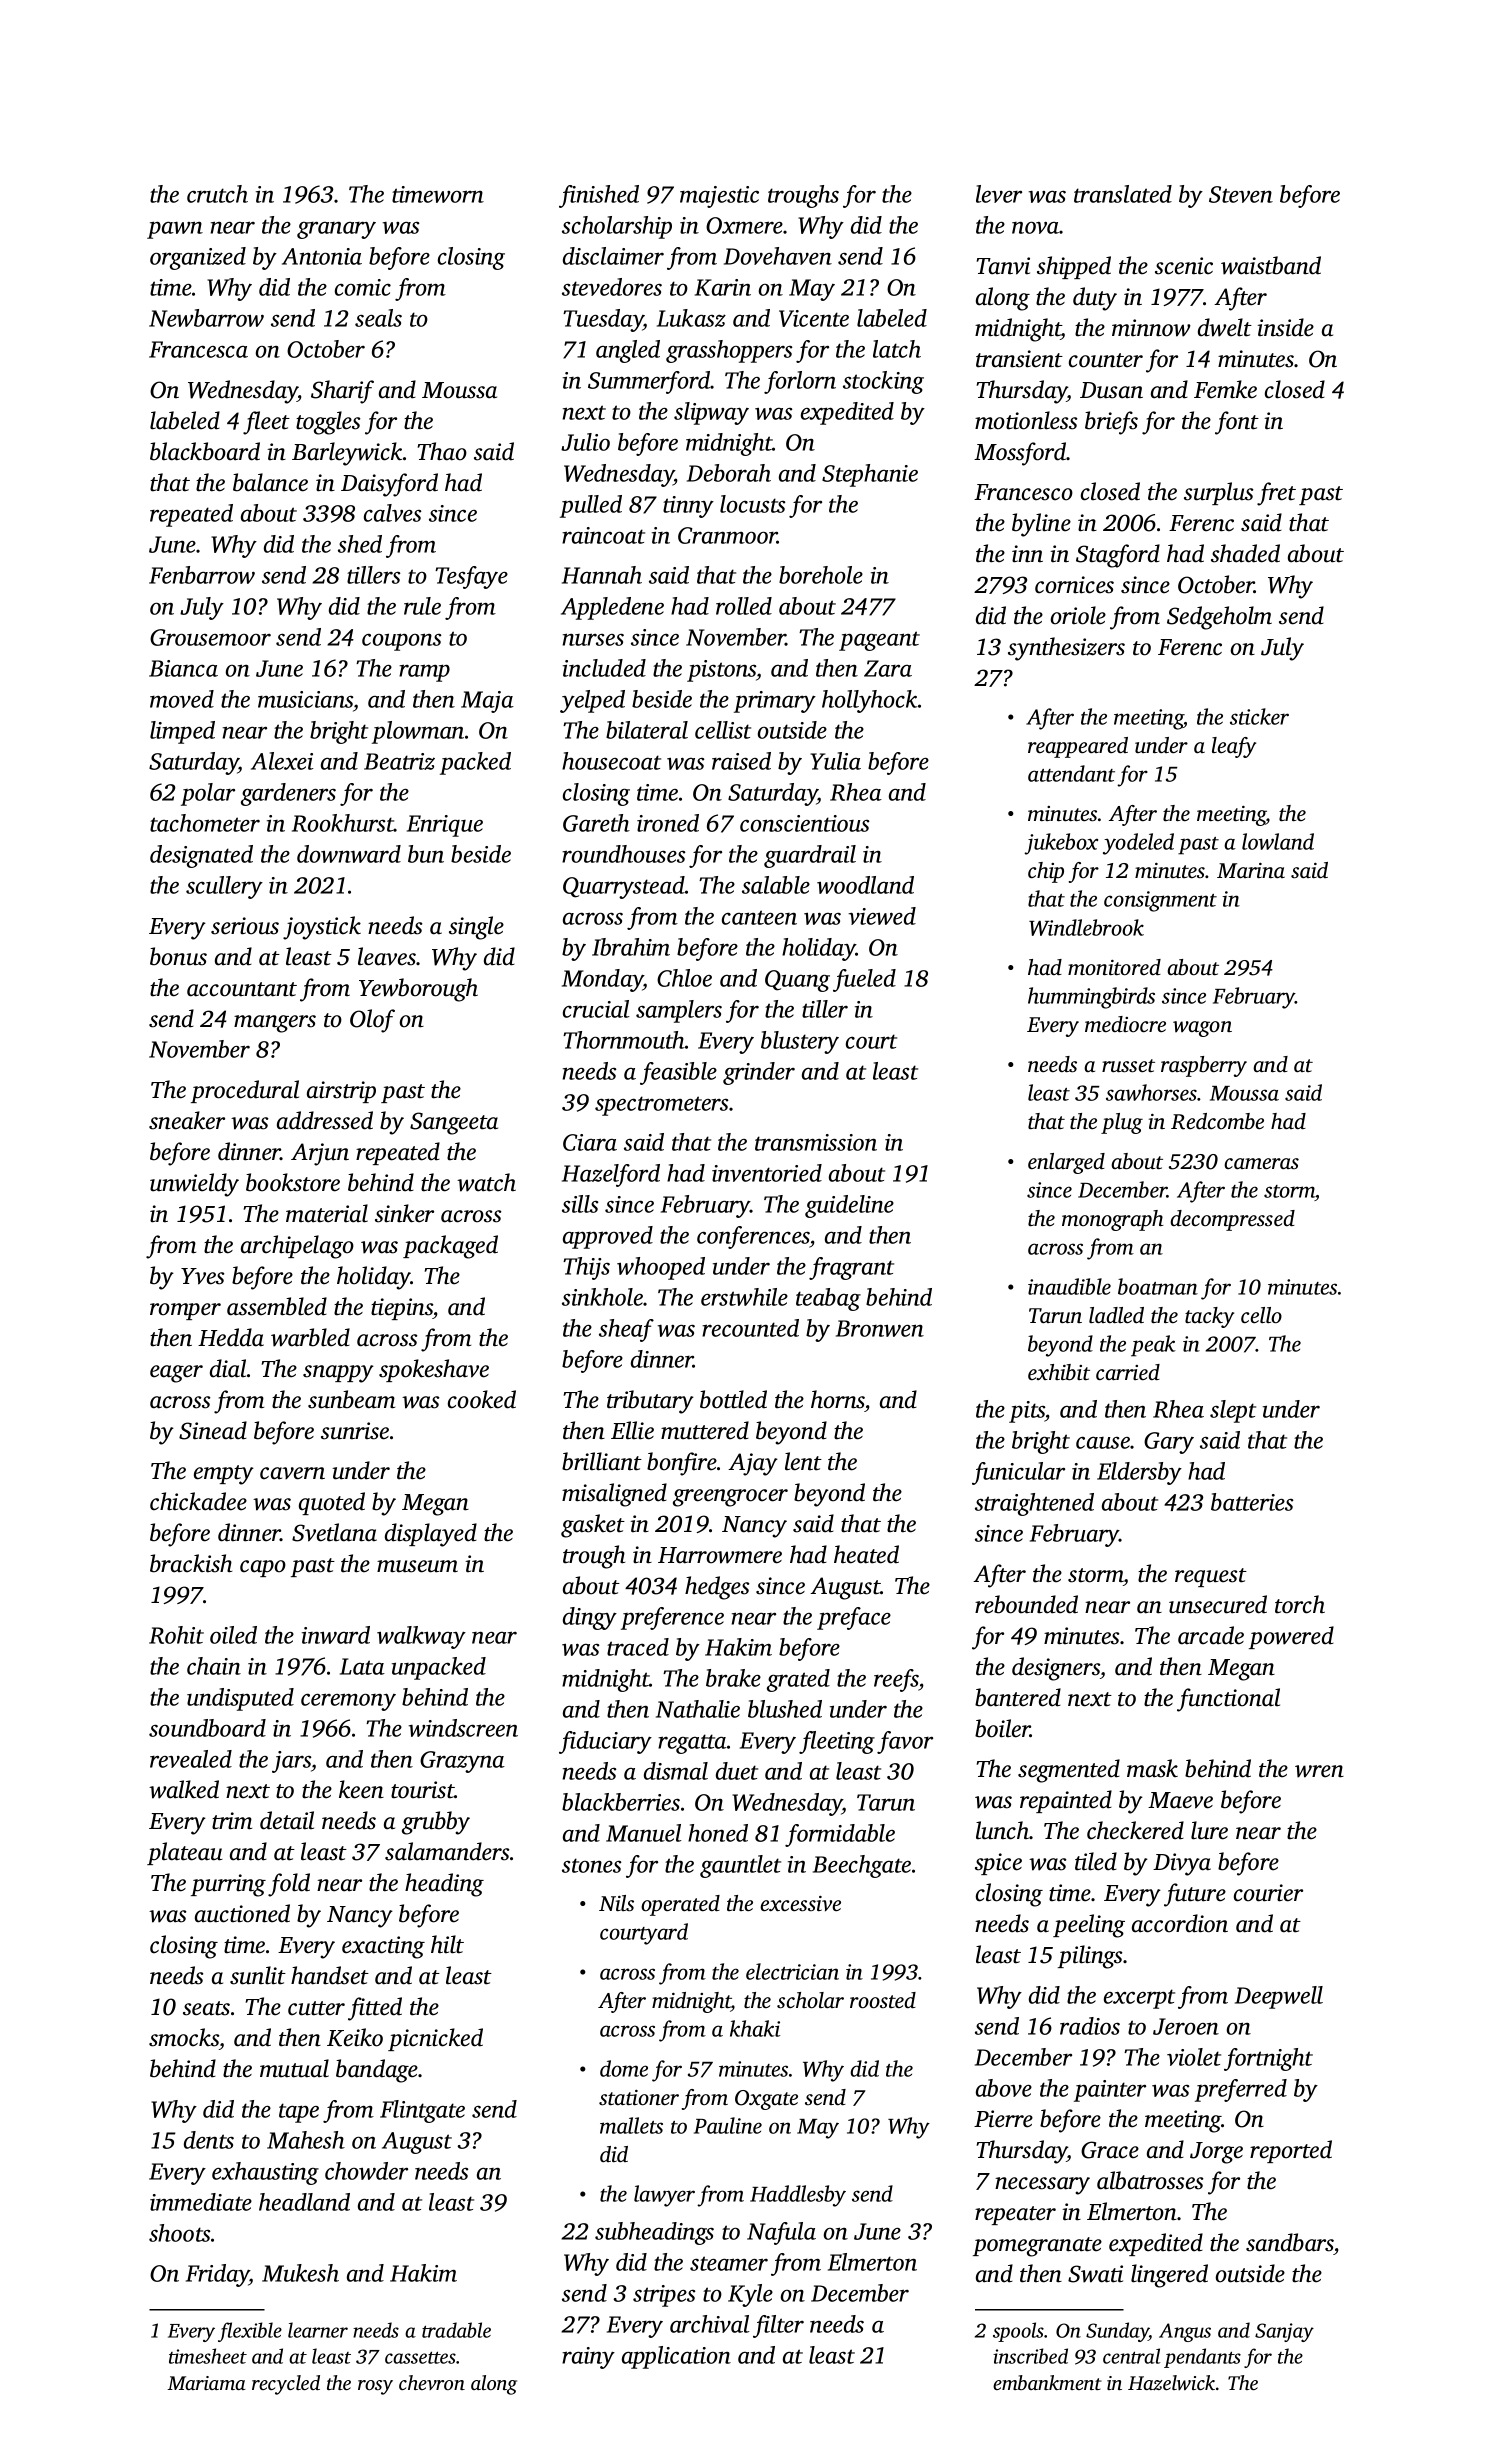 The width and height of the document is (1496, 2464). Describe the element at coordinates (1251, 870) in the document. I see `Marina` at that location.
